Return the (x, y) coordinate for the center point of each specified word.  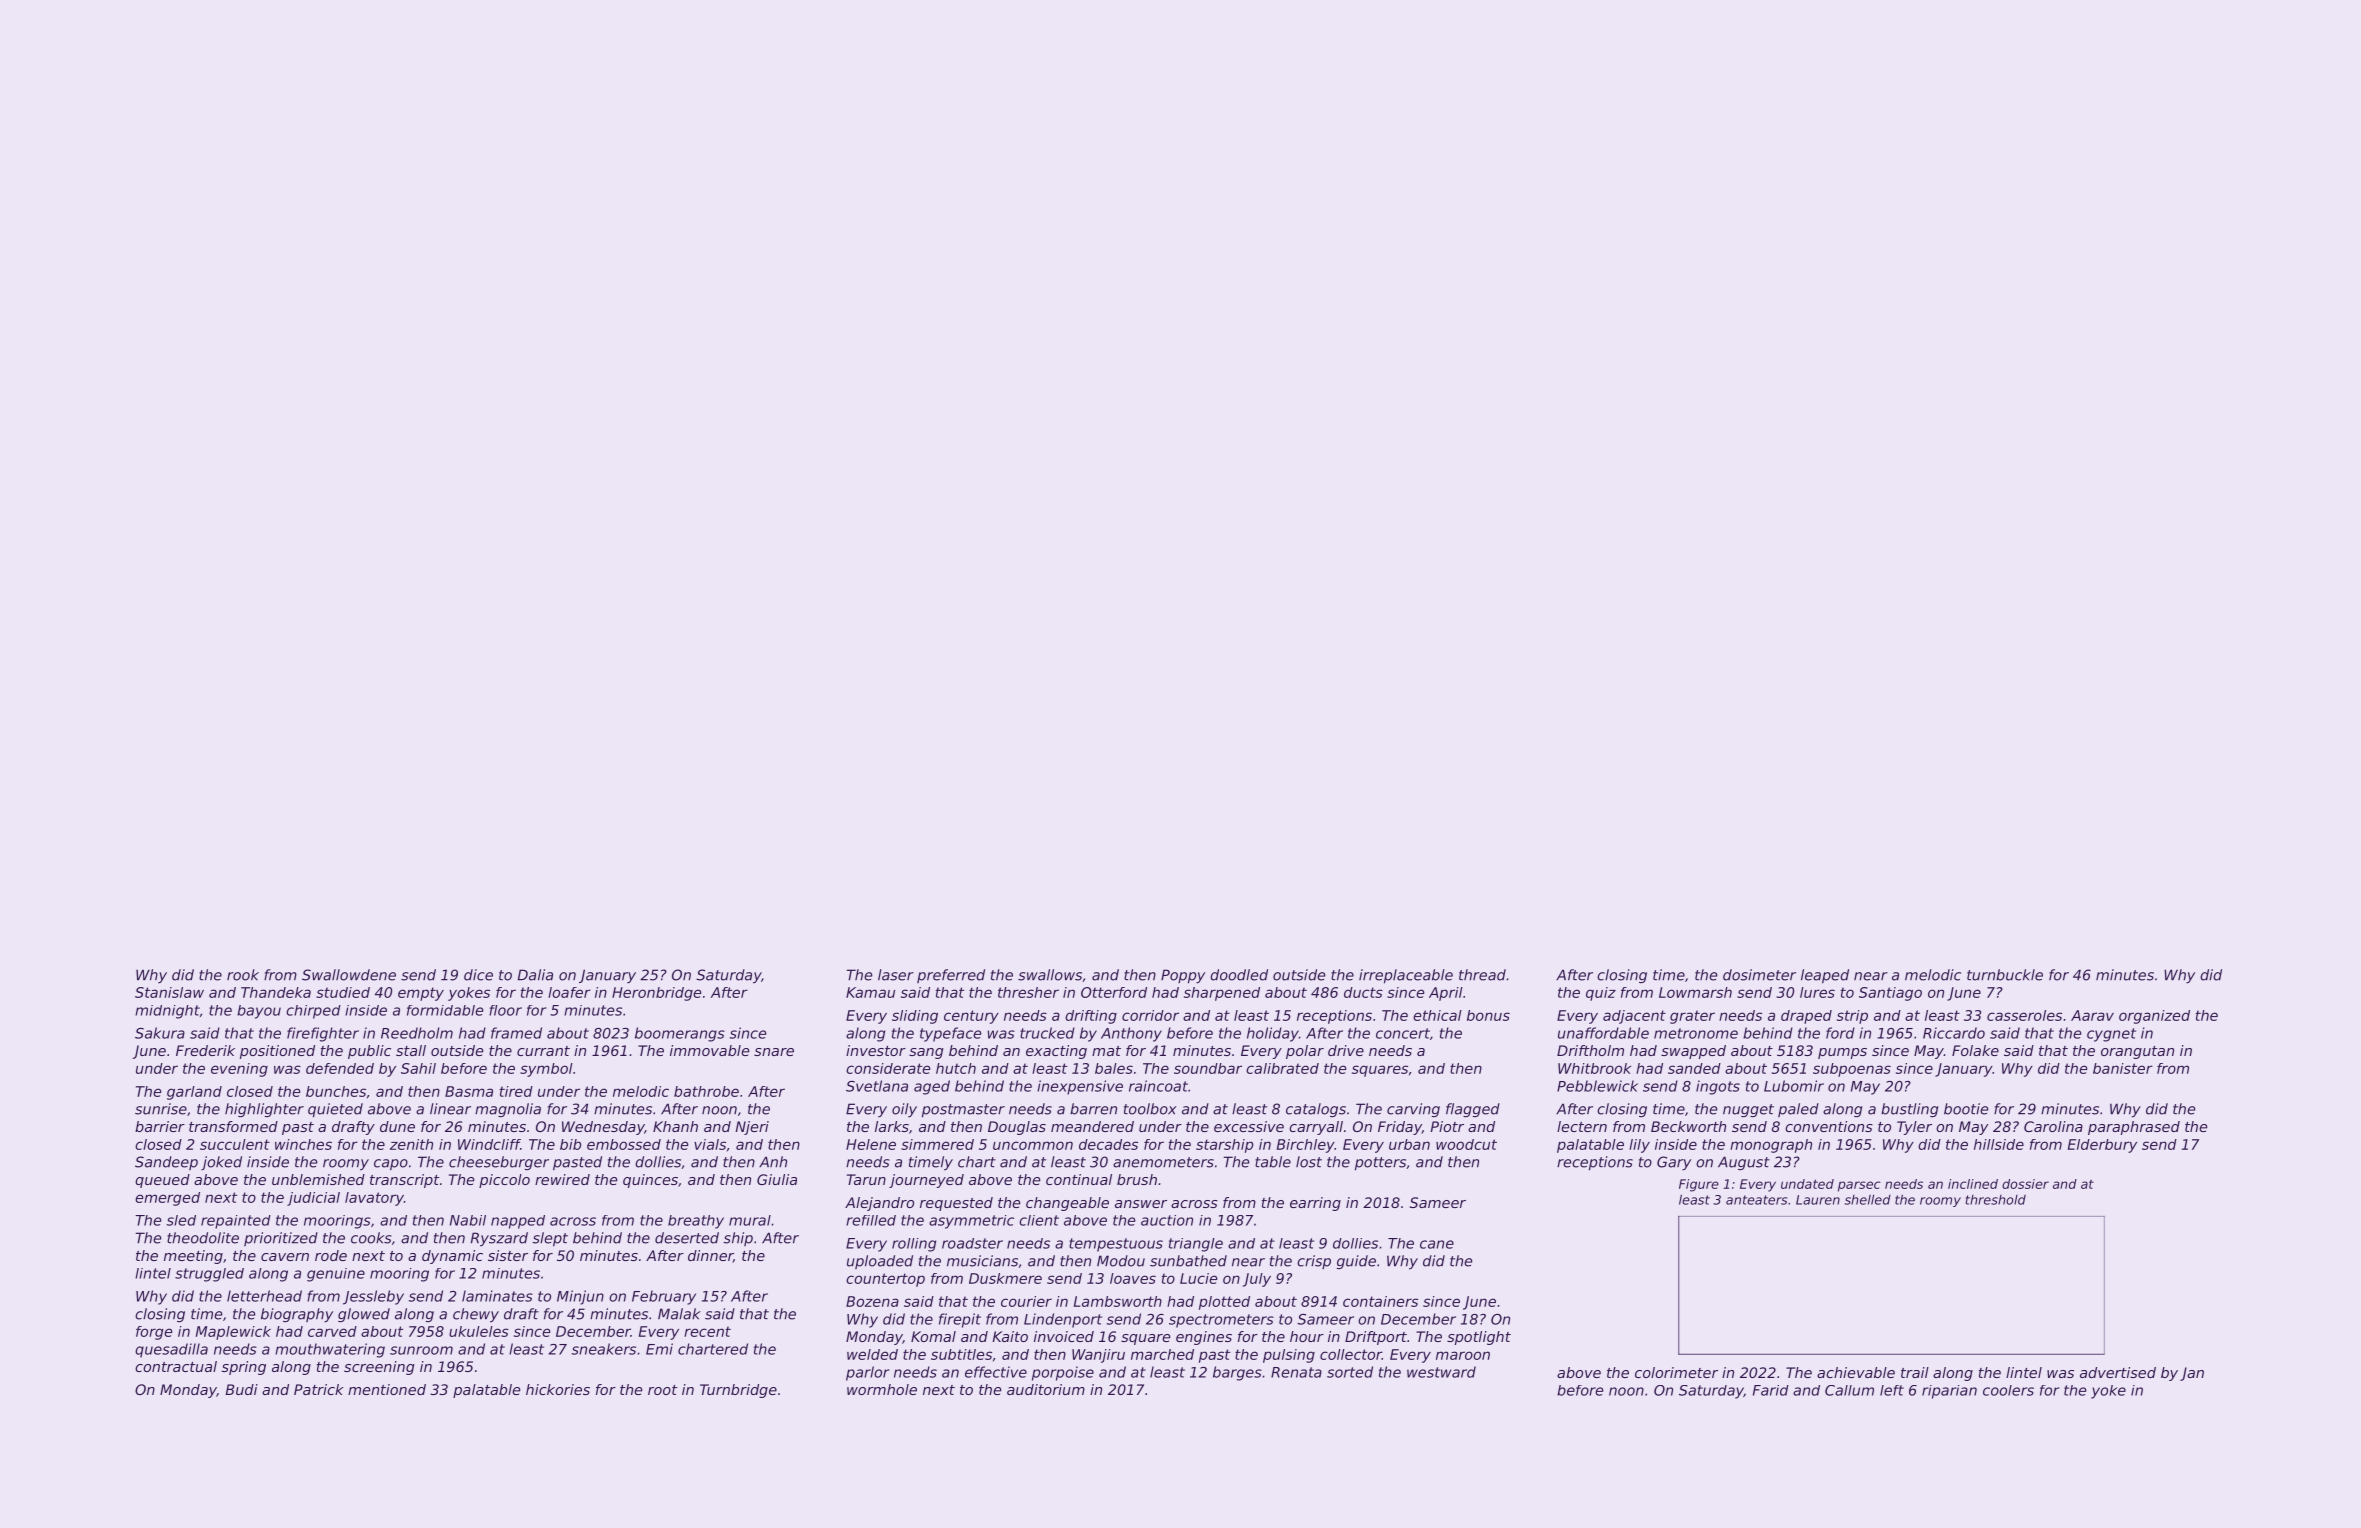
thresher (1028, 992)
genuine (336, 1275)
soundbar (1208, 1068)
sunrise (161, 1109)
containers (1380, 1301)
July (1257, 1280)
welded (872, 1354)
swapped (1693, 1052)
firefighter (323, 1034)
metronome (1696, 1033)
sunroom (421, 1350)
